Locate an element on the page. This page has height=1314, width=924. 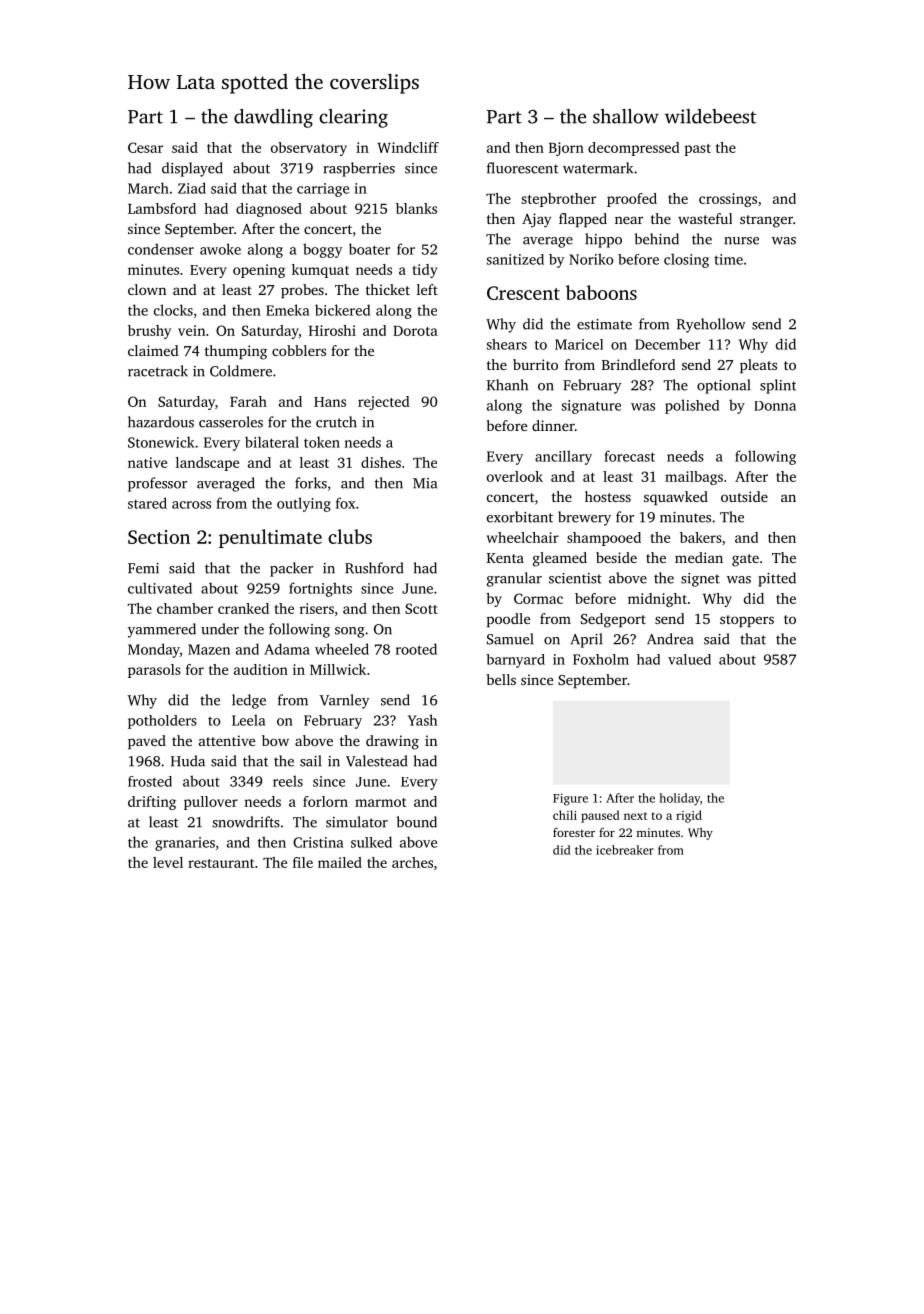
Crescent is located at coordinates (523, 293).
